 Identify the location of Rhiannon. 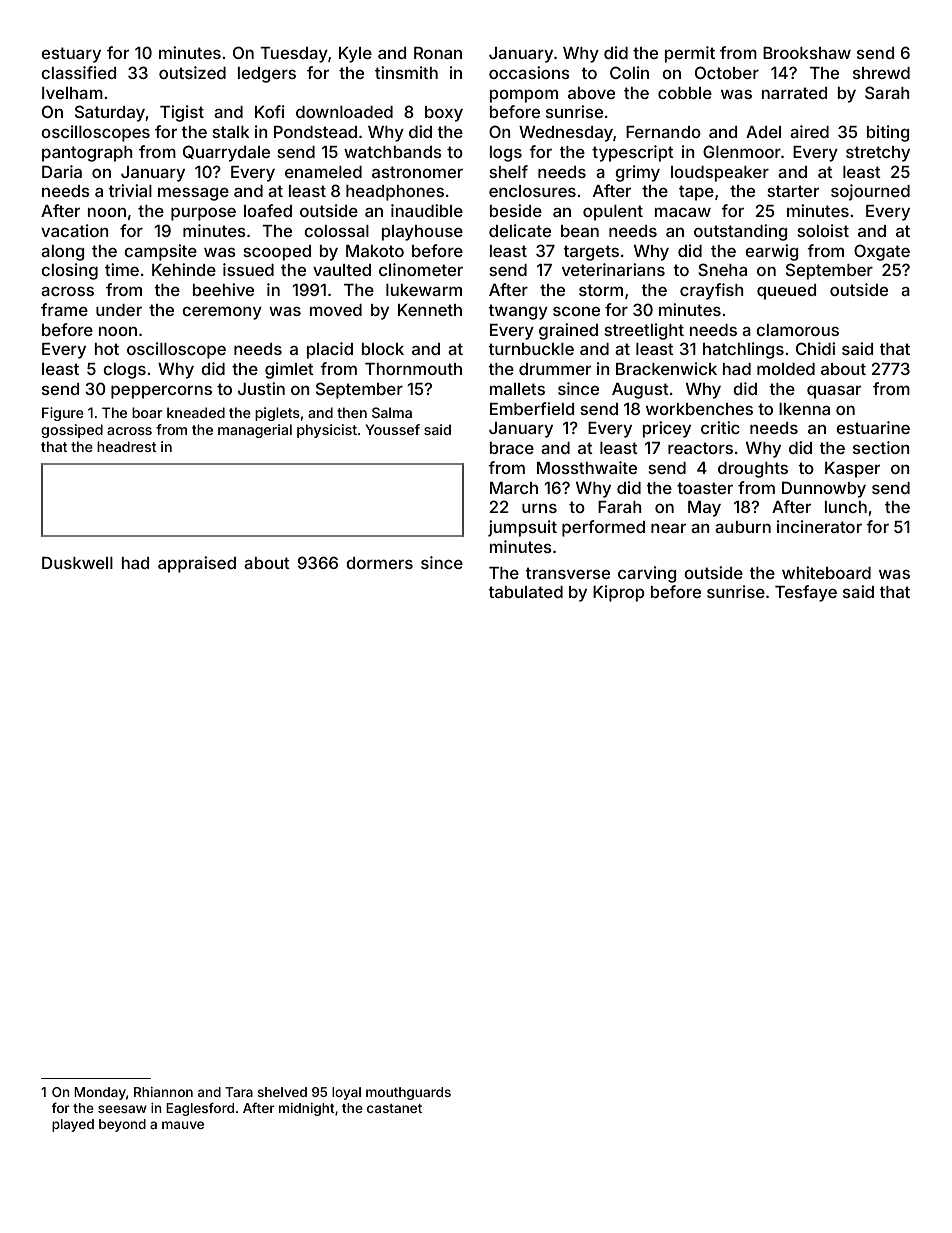
(163, 1092).
